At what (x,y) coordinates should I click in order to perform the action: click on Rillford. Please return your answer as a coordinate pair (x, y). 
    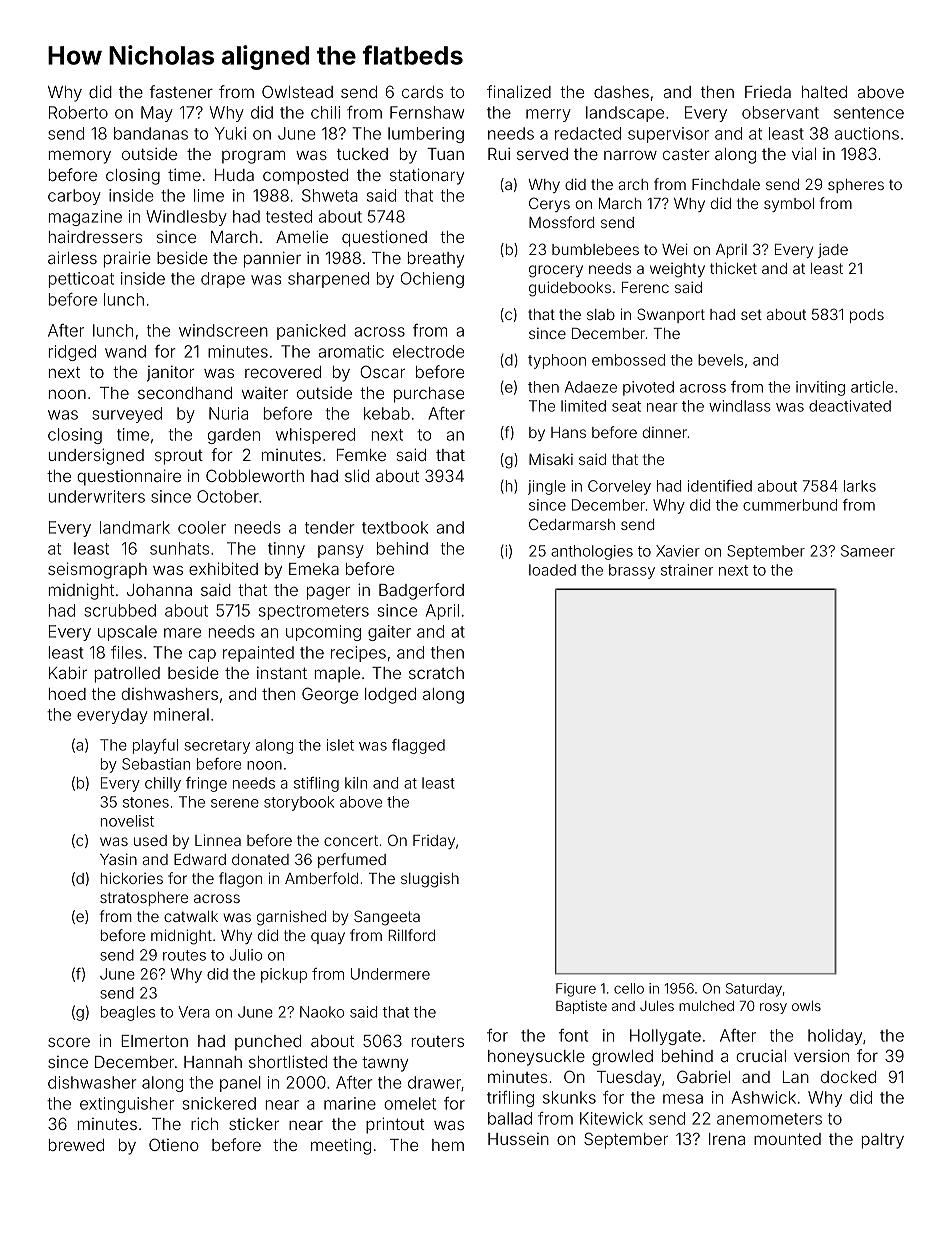
    Looking at the image, I should click on (411, 935).
